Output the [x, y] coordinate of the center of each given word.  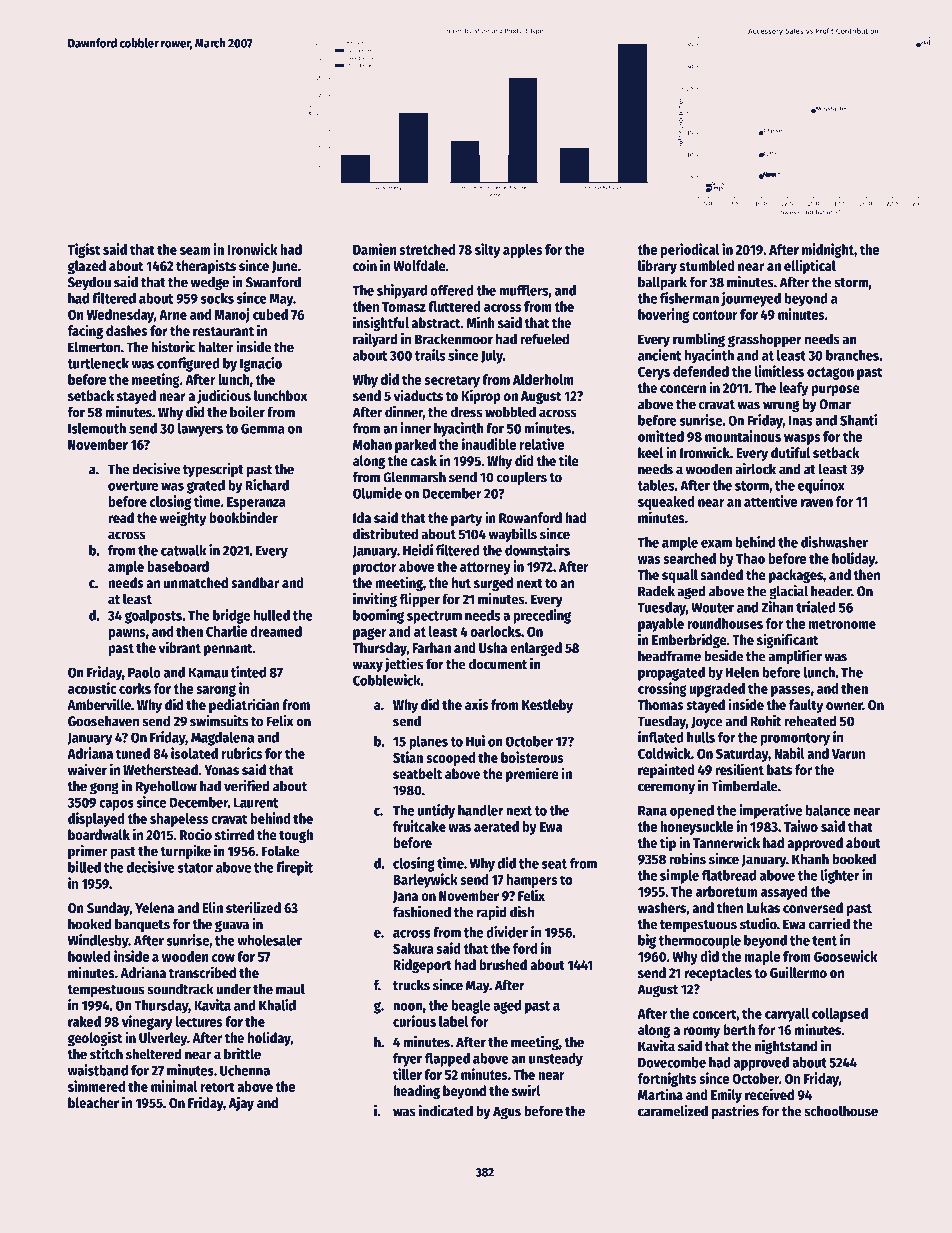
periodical [689, 250]
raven [817, 503]
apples [522, 251]
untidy [436, 811]
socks [217, 298]
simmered [96, 1086]
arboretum [726, 891]
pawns [127, 634]
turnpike [185, 852]
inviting [375, 600]
